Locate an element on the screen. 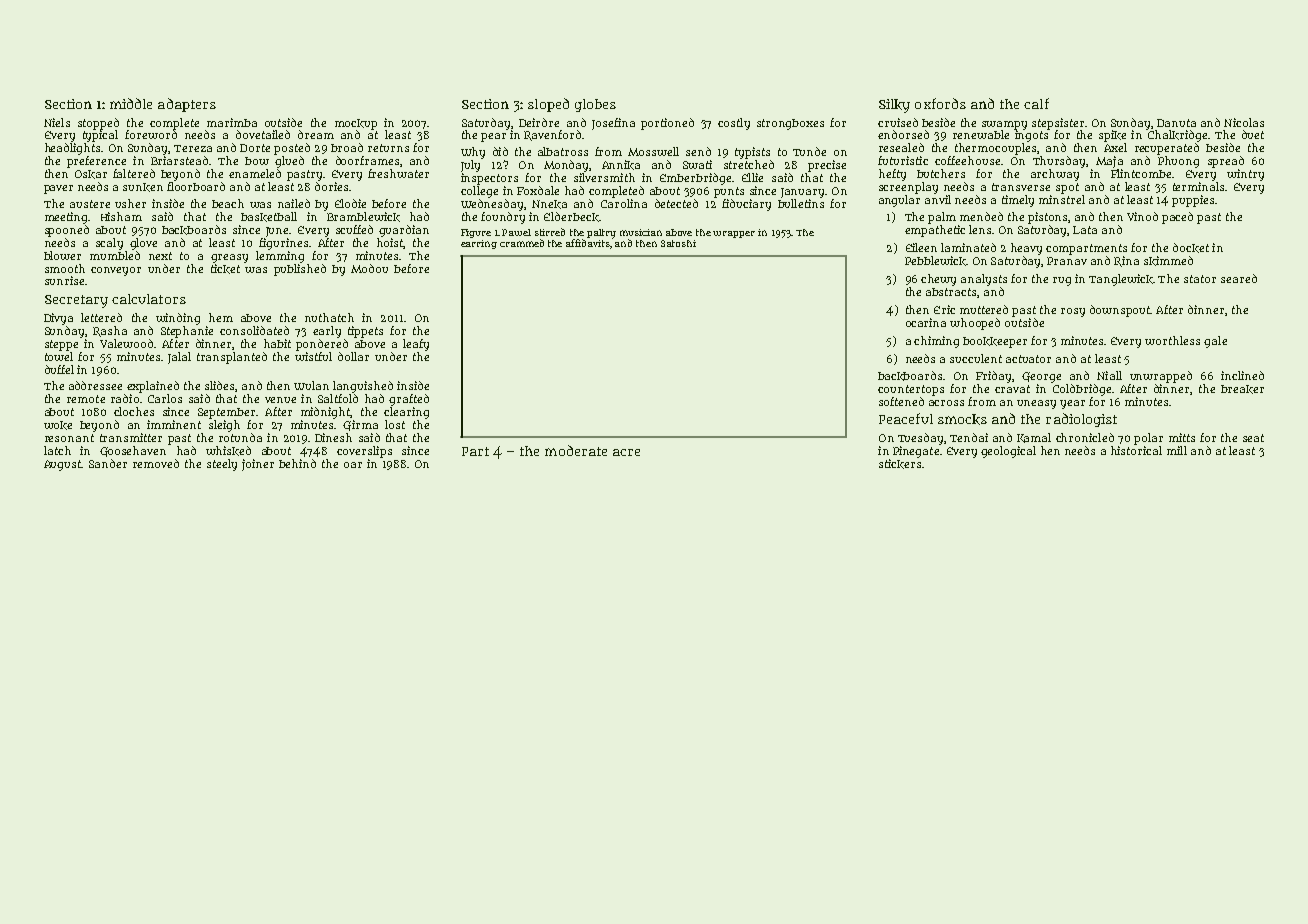  languished is located at coordinates (363, 387).
